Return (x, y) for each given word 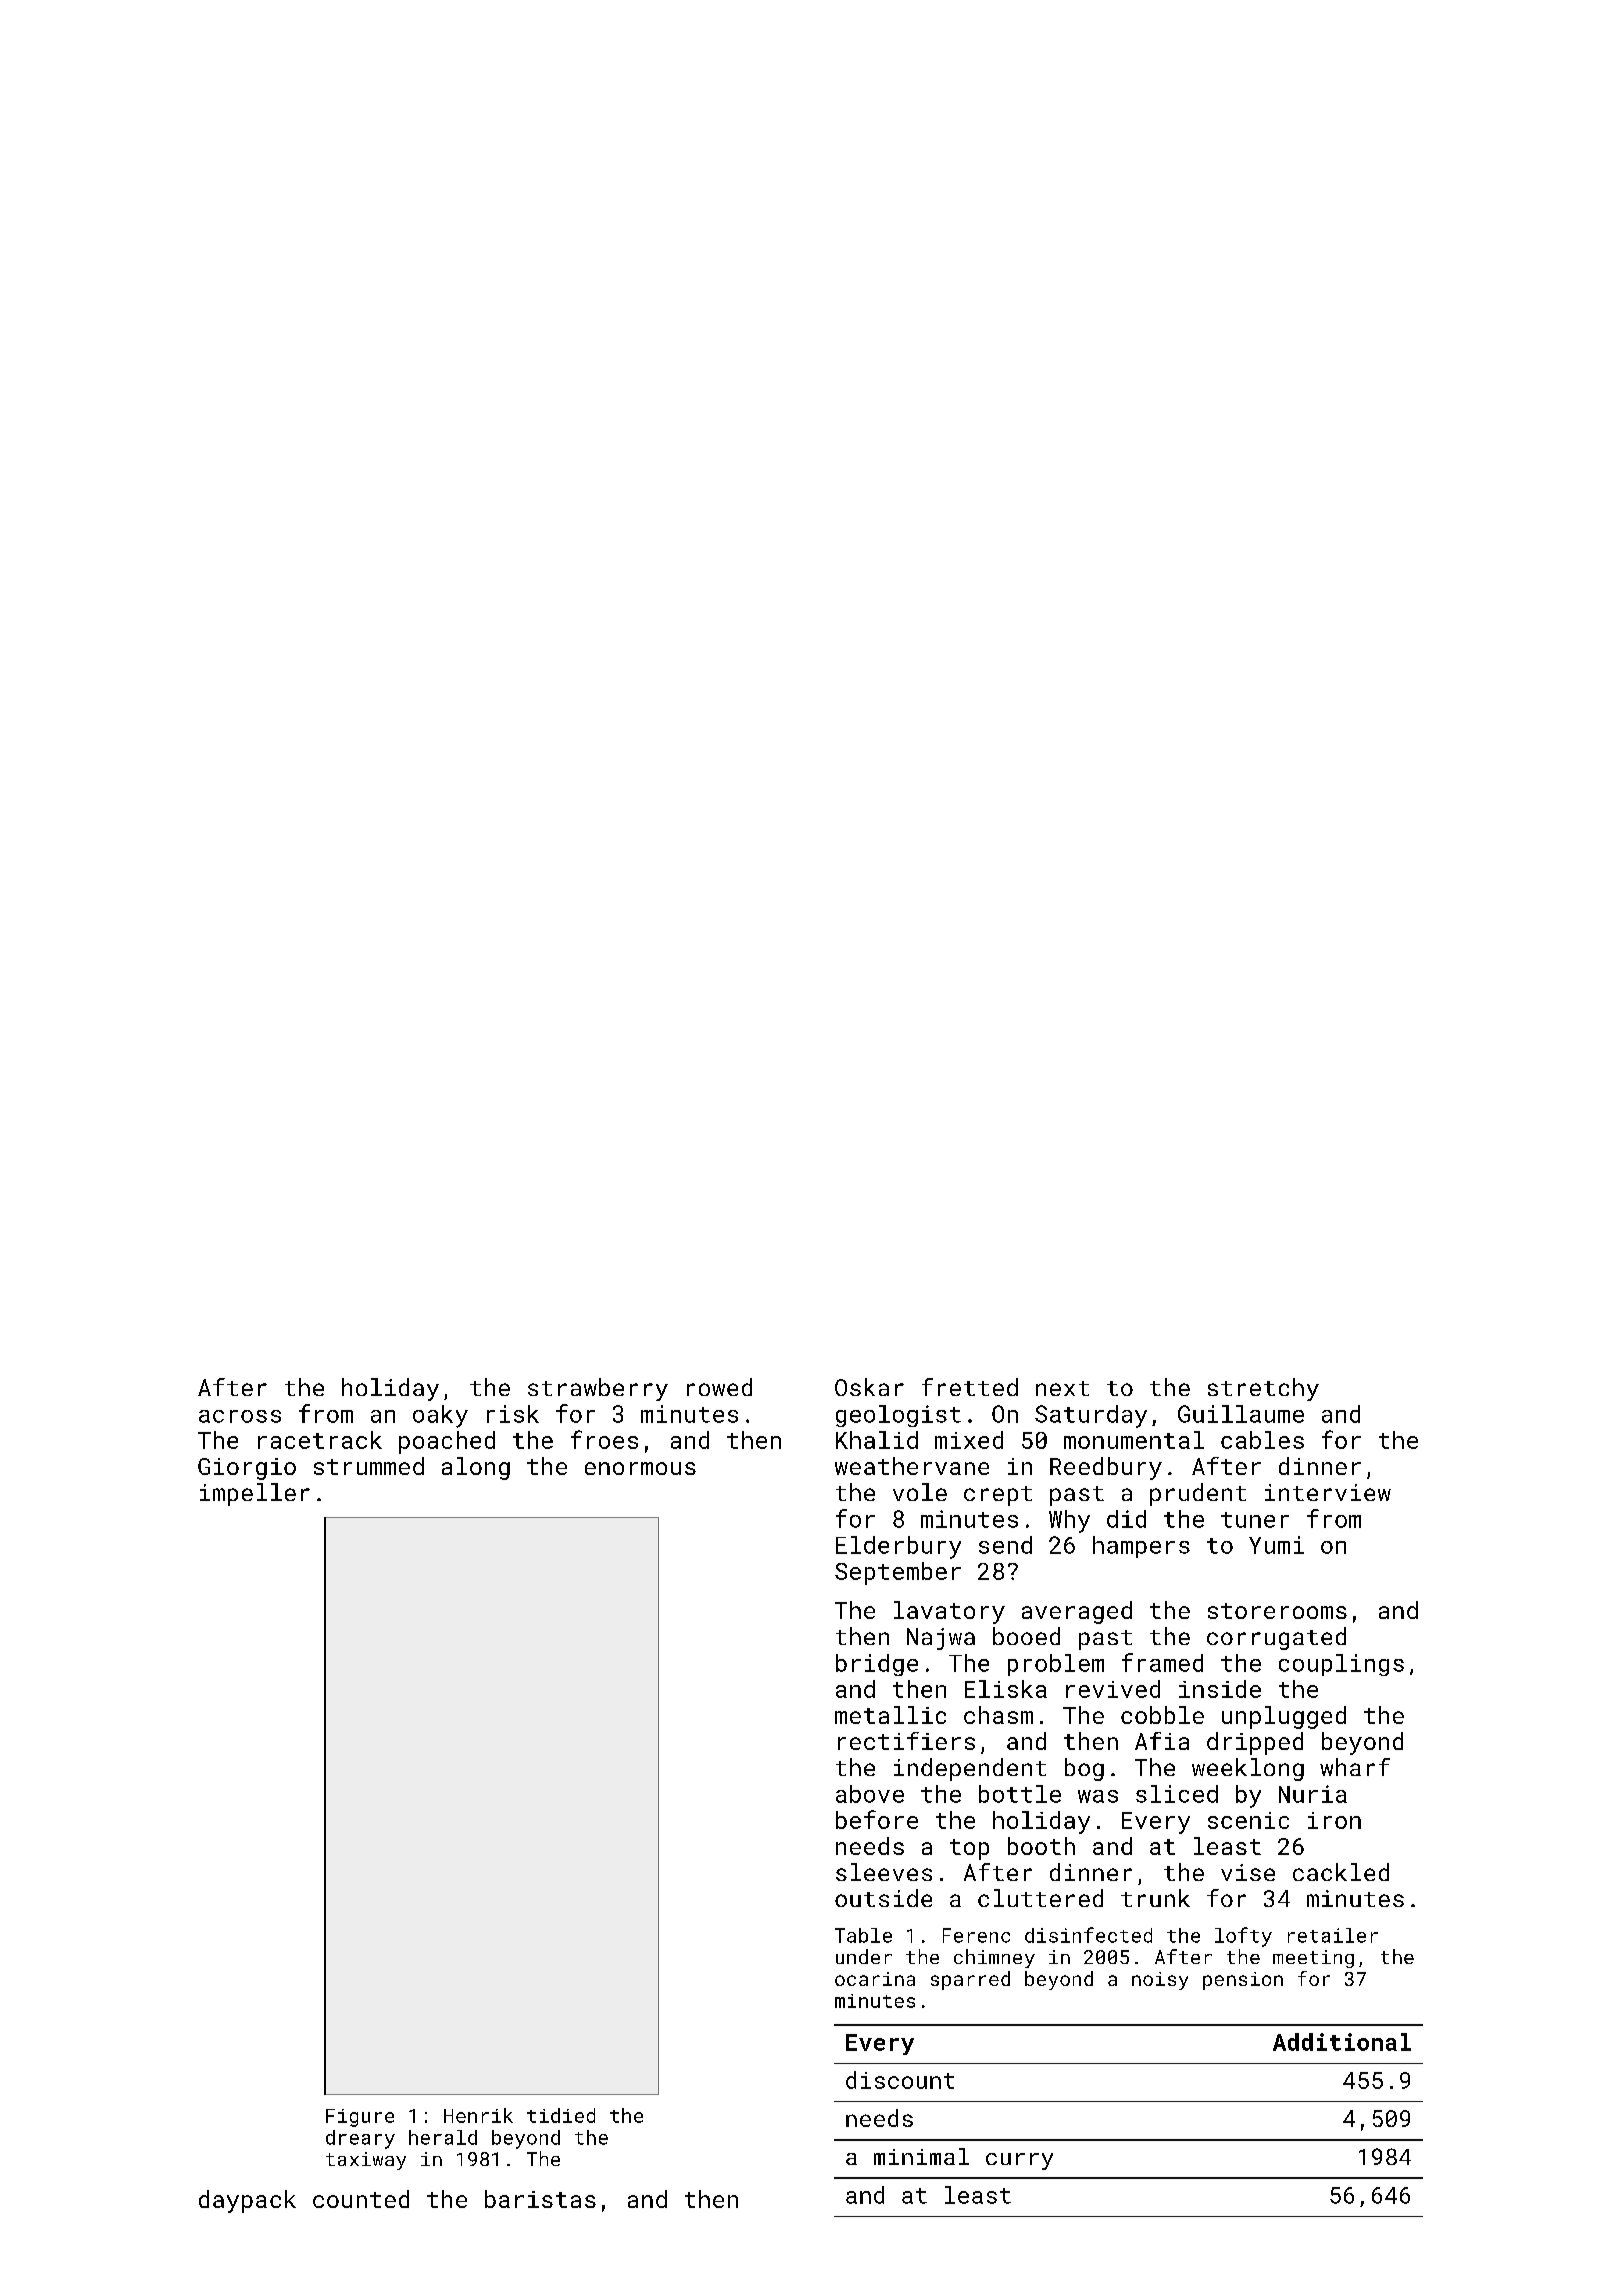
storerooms (1277, 1611)
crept (998, 1496)
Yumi (1276, 1545)
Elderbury (898, 1547)
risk (513, 1414)
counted (361, 2199)
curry (1019, 2161)
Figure (360, 2118)
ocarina (875, 1979)
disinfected (1088, 1935)
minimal (921, 2156)
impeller (255, 1494)
